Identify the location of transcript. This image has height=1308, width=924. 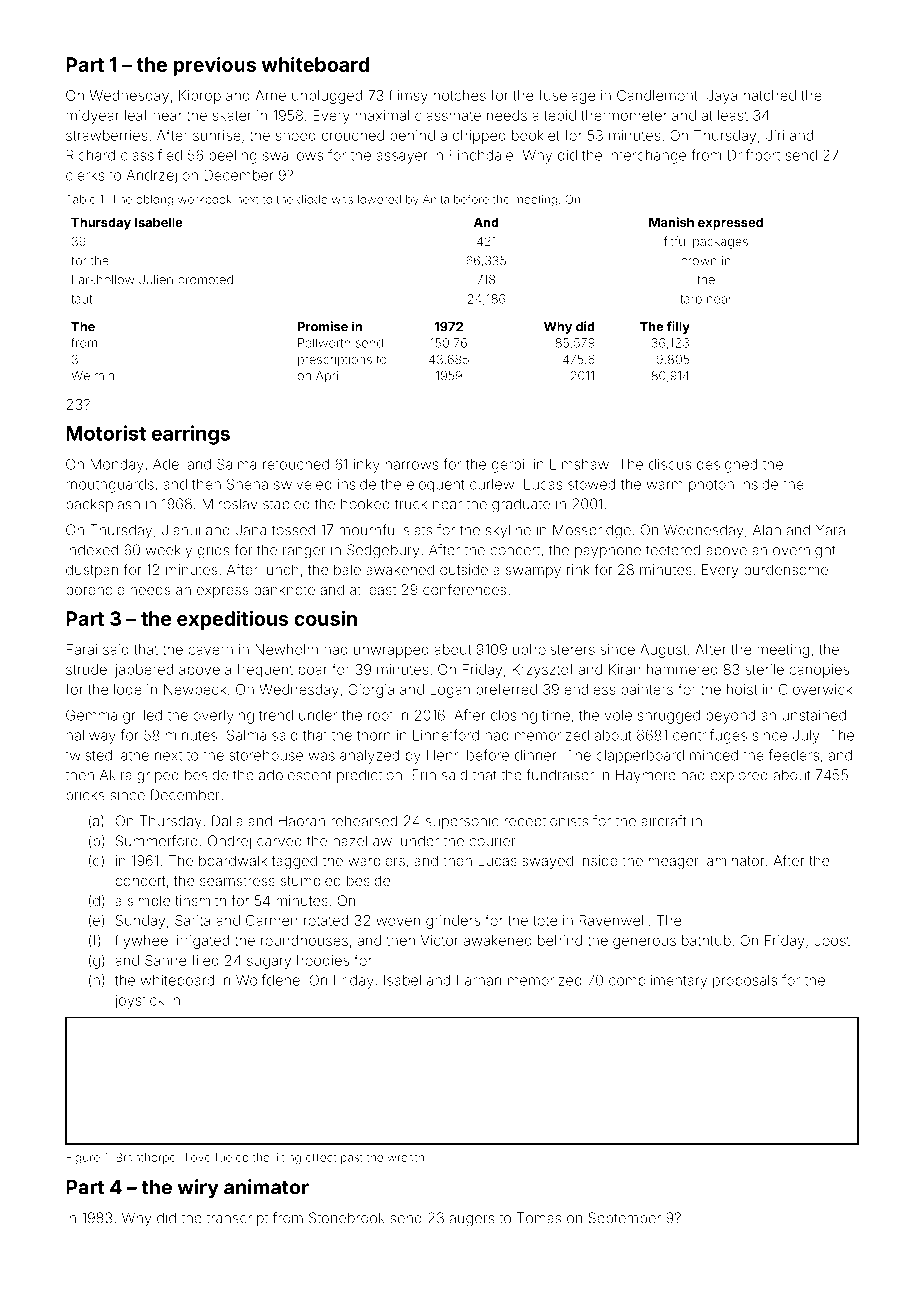
(237, 1219).
